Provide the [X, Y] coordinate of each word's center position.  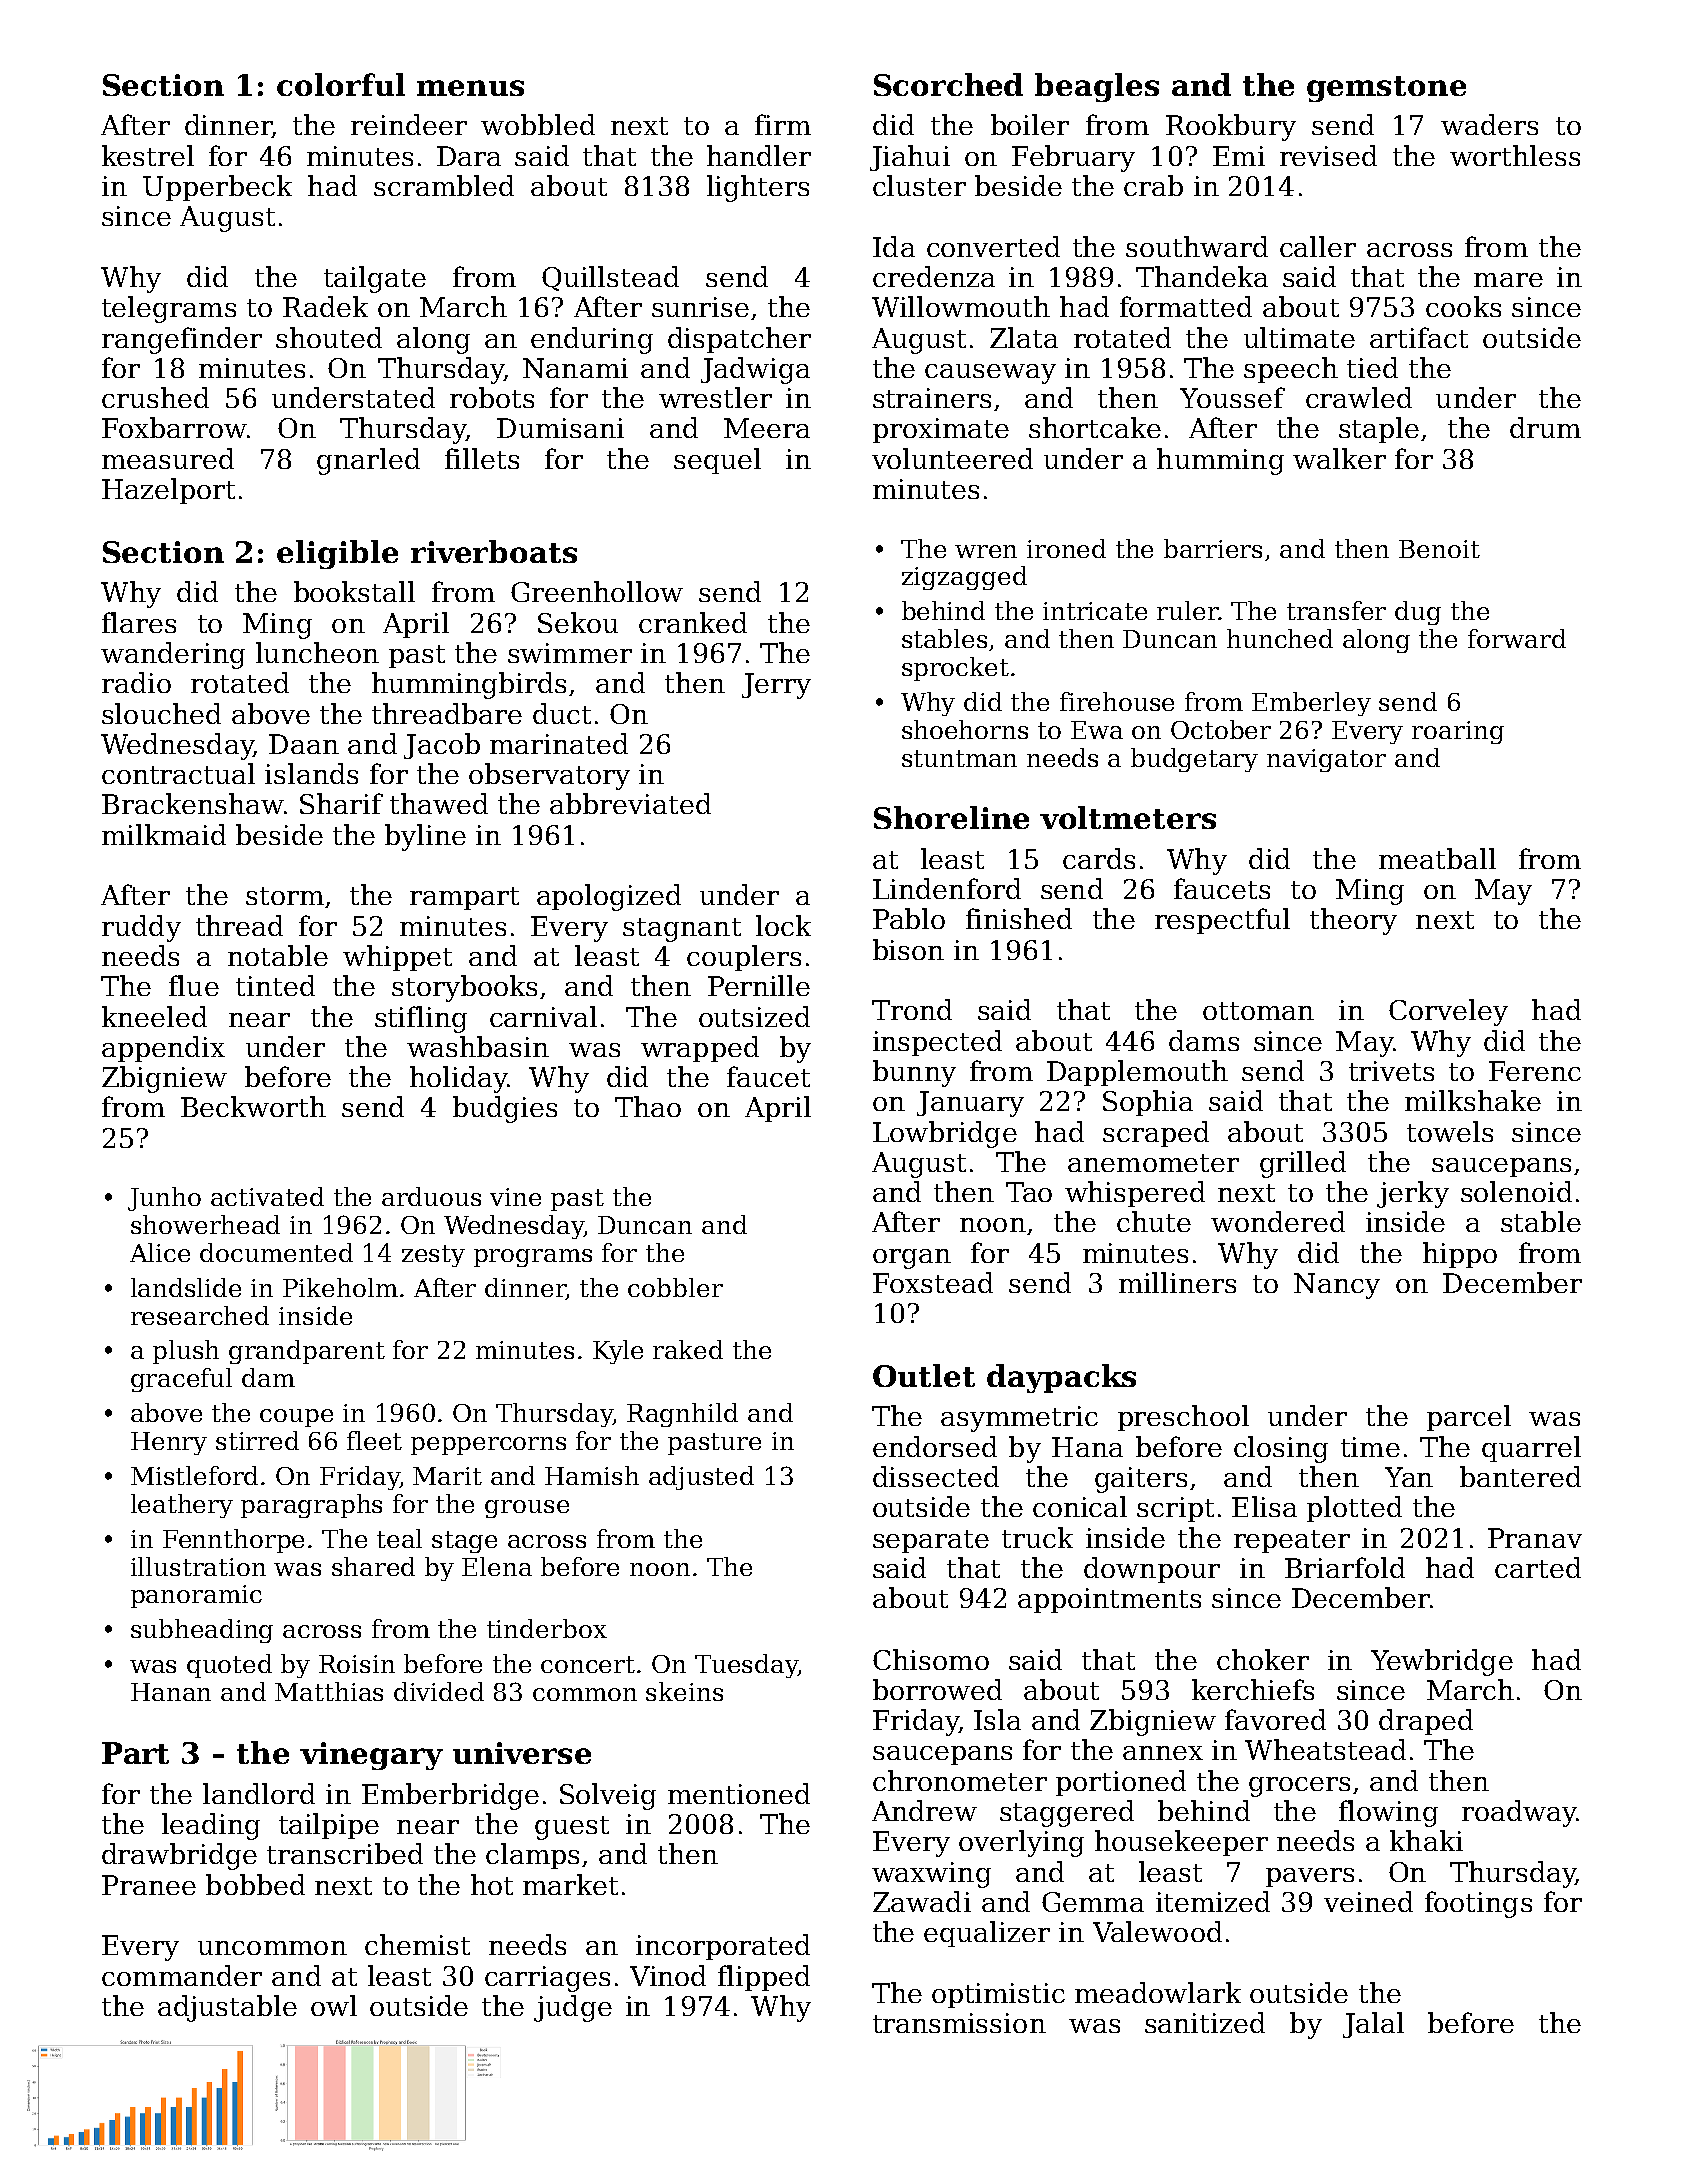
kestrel [148, 155]
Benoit [1439, 549]
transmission [959, 2023]
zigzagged [964, 578]
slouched [161, 713]
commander [182, 1975]
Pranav [1535, 1538]
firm [783, 124]
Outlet [924, 1375]
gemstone [1386, 89]
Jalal [1373, 2025]
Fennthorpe [233, 1541]
